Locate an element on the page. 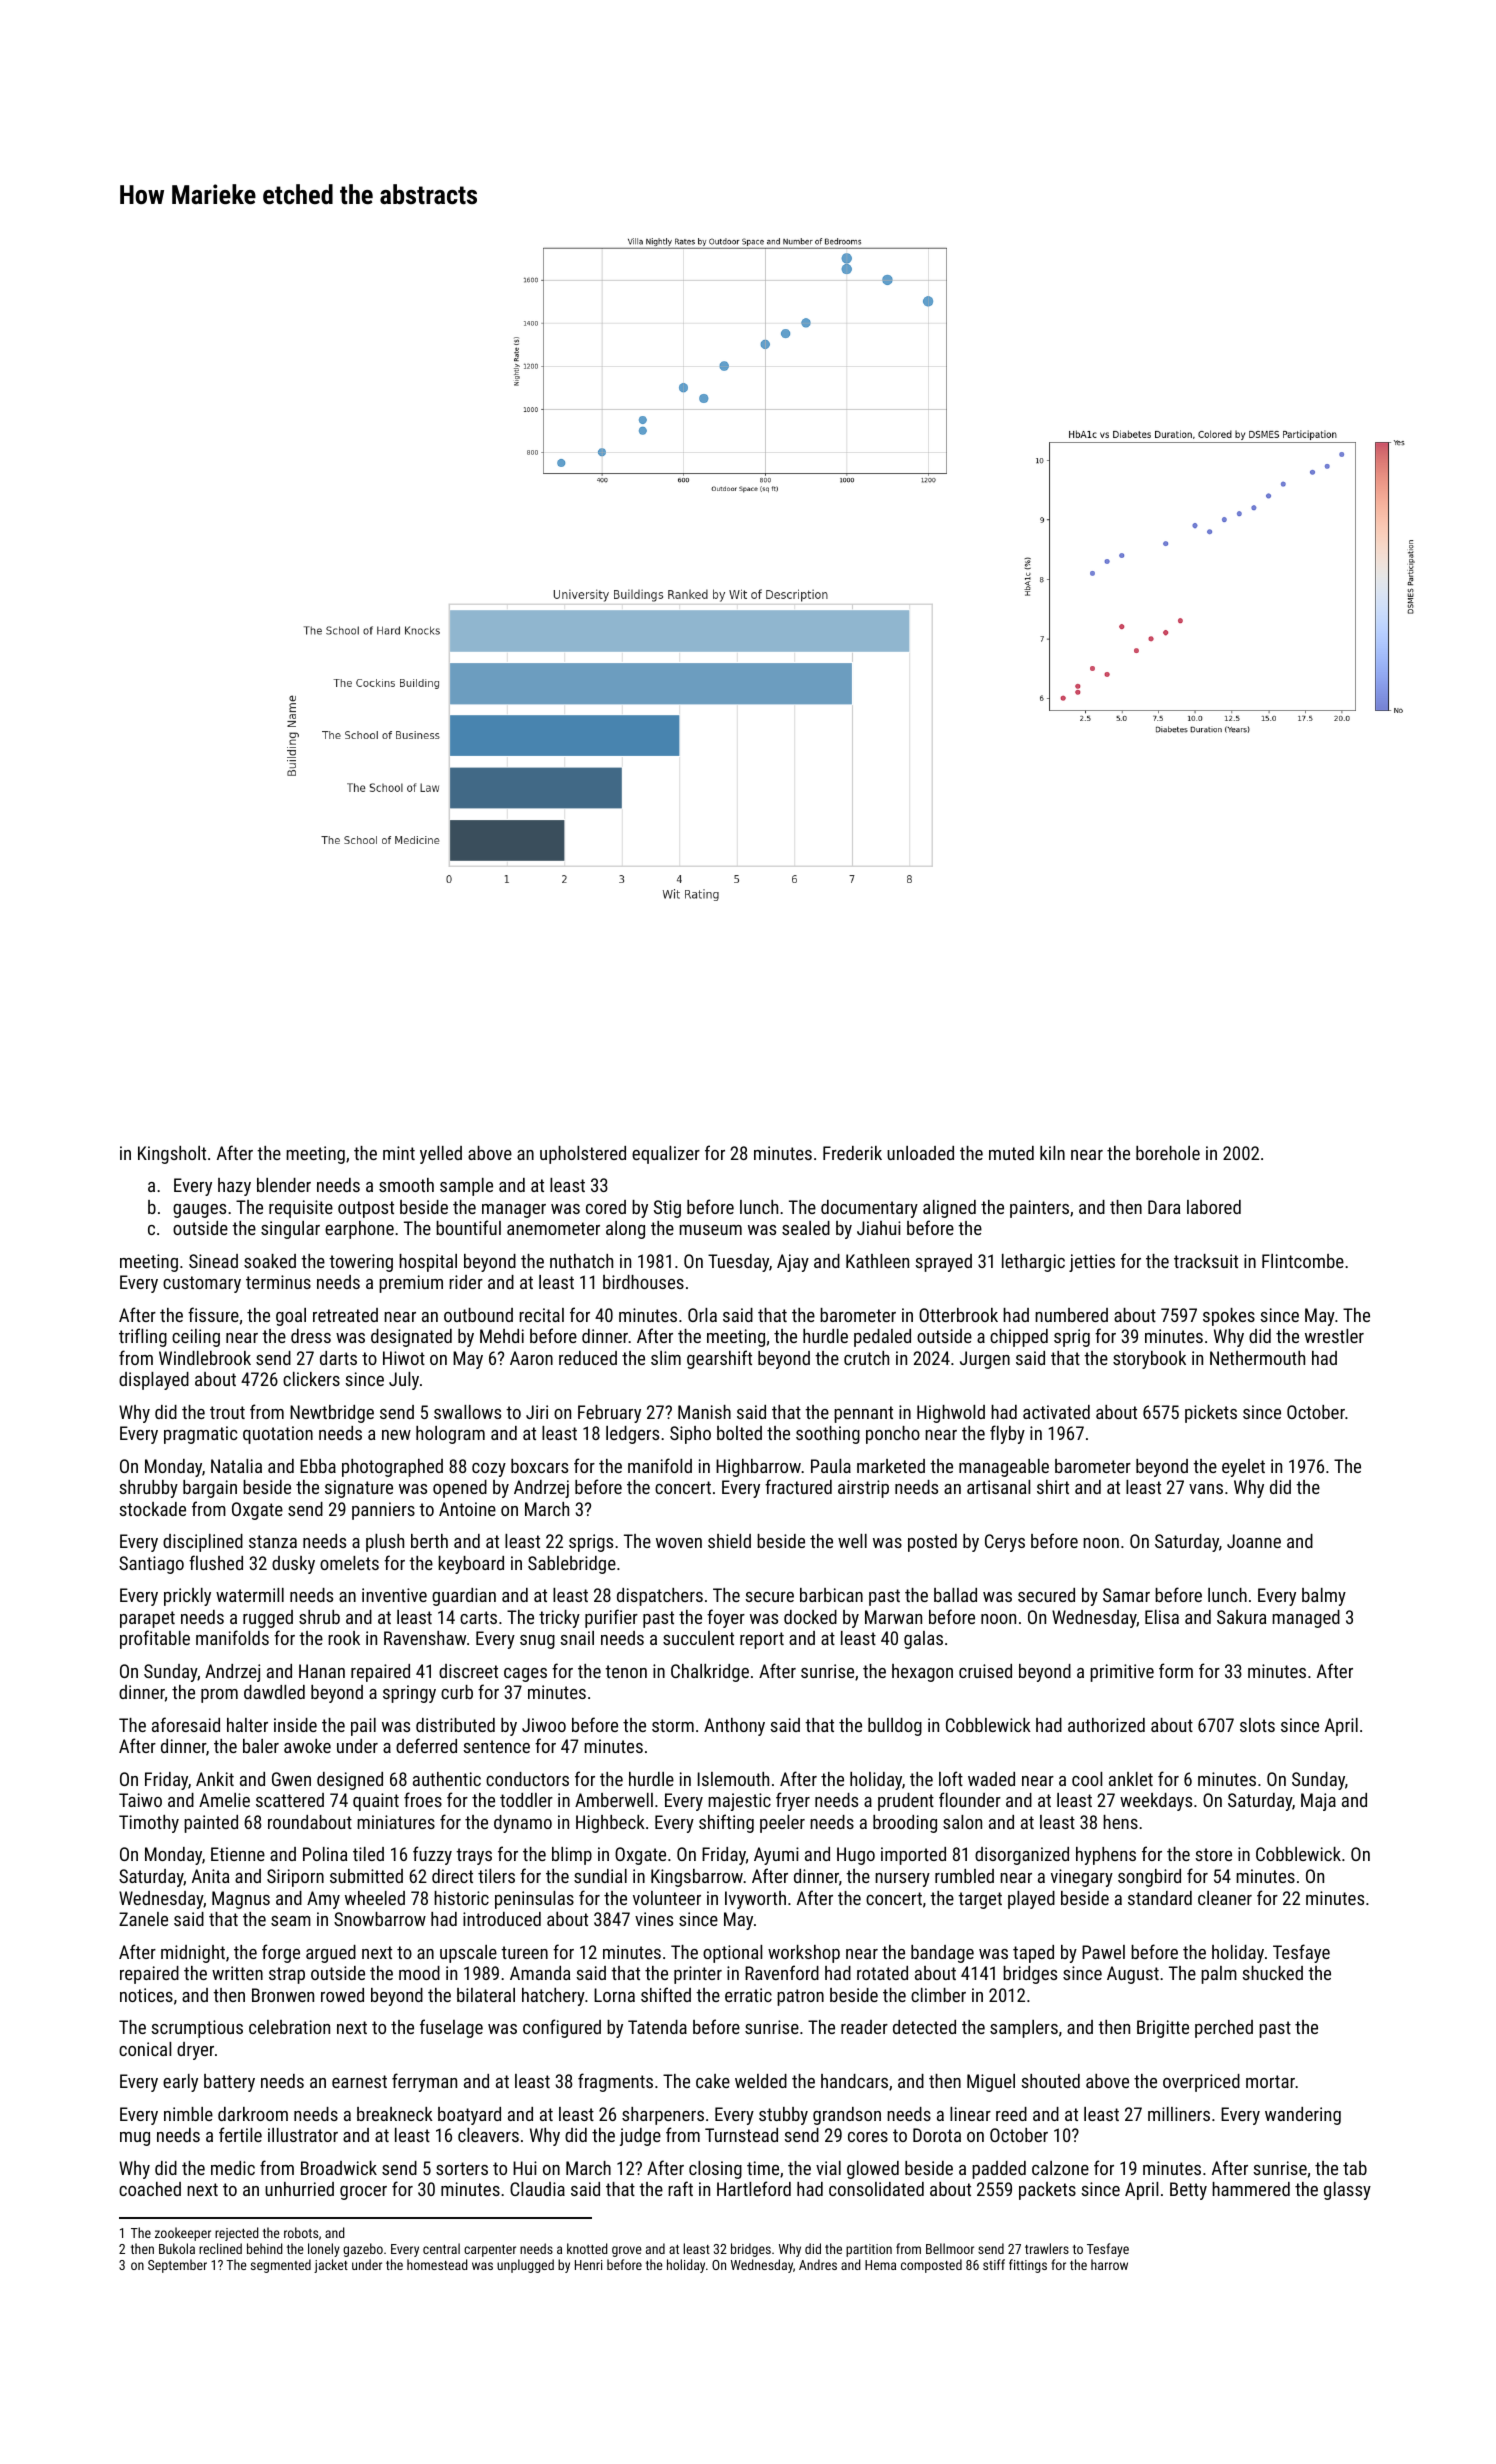 The height and width of the image is (2464, 1496). Natalia is located at coordinates (236, 1466).
